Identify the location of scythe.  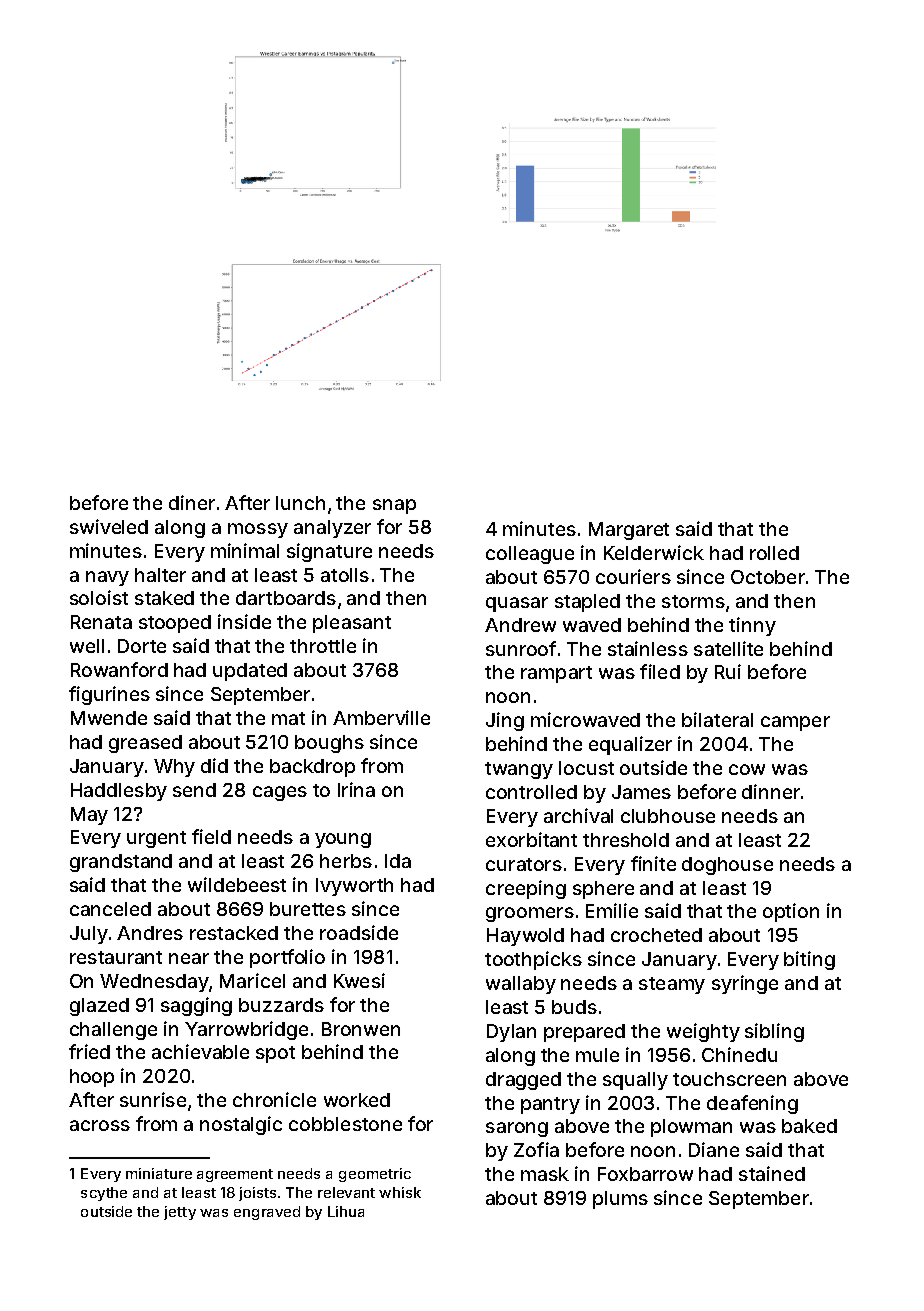
(104, 1194).
